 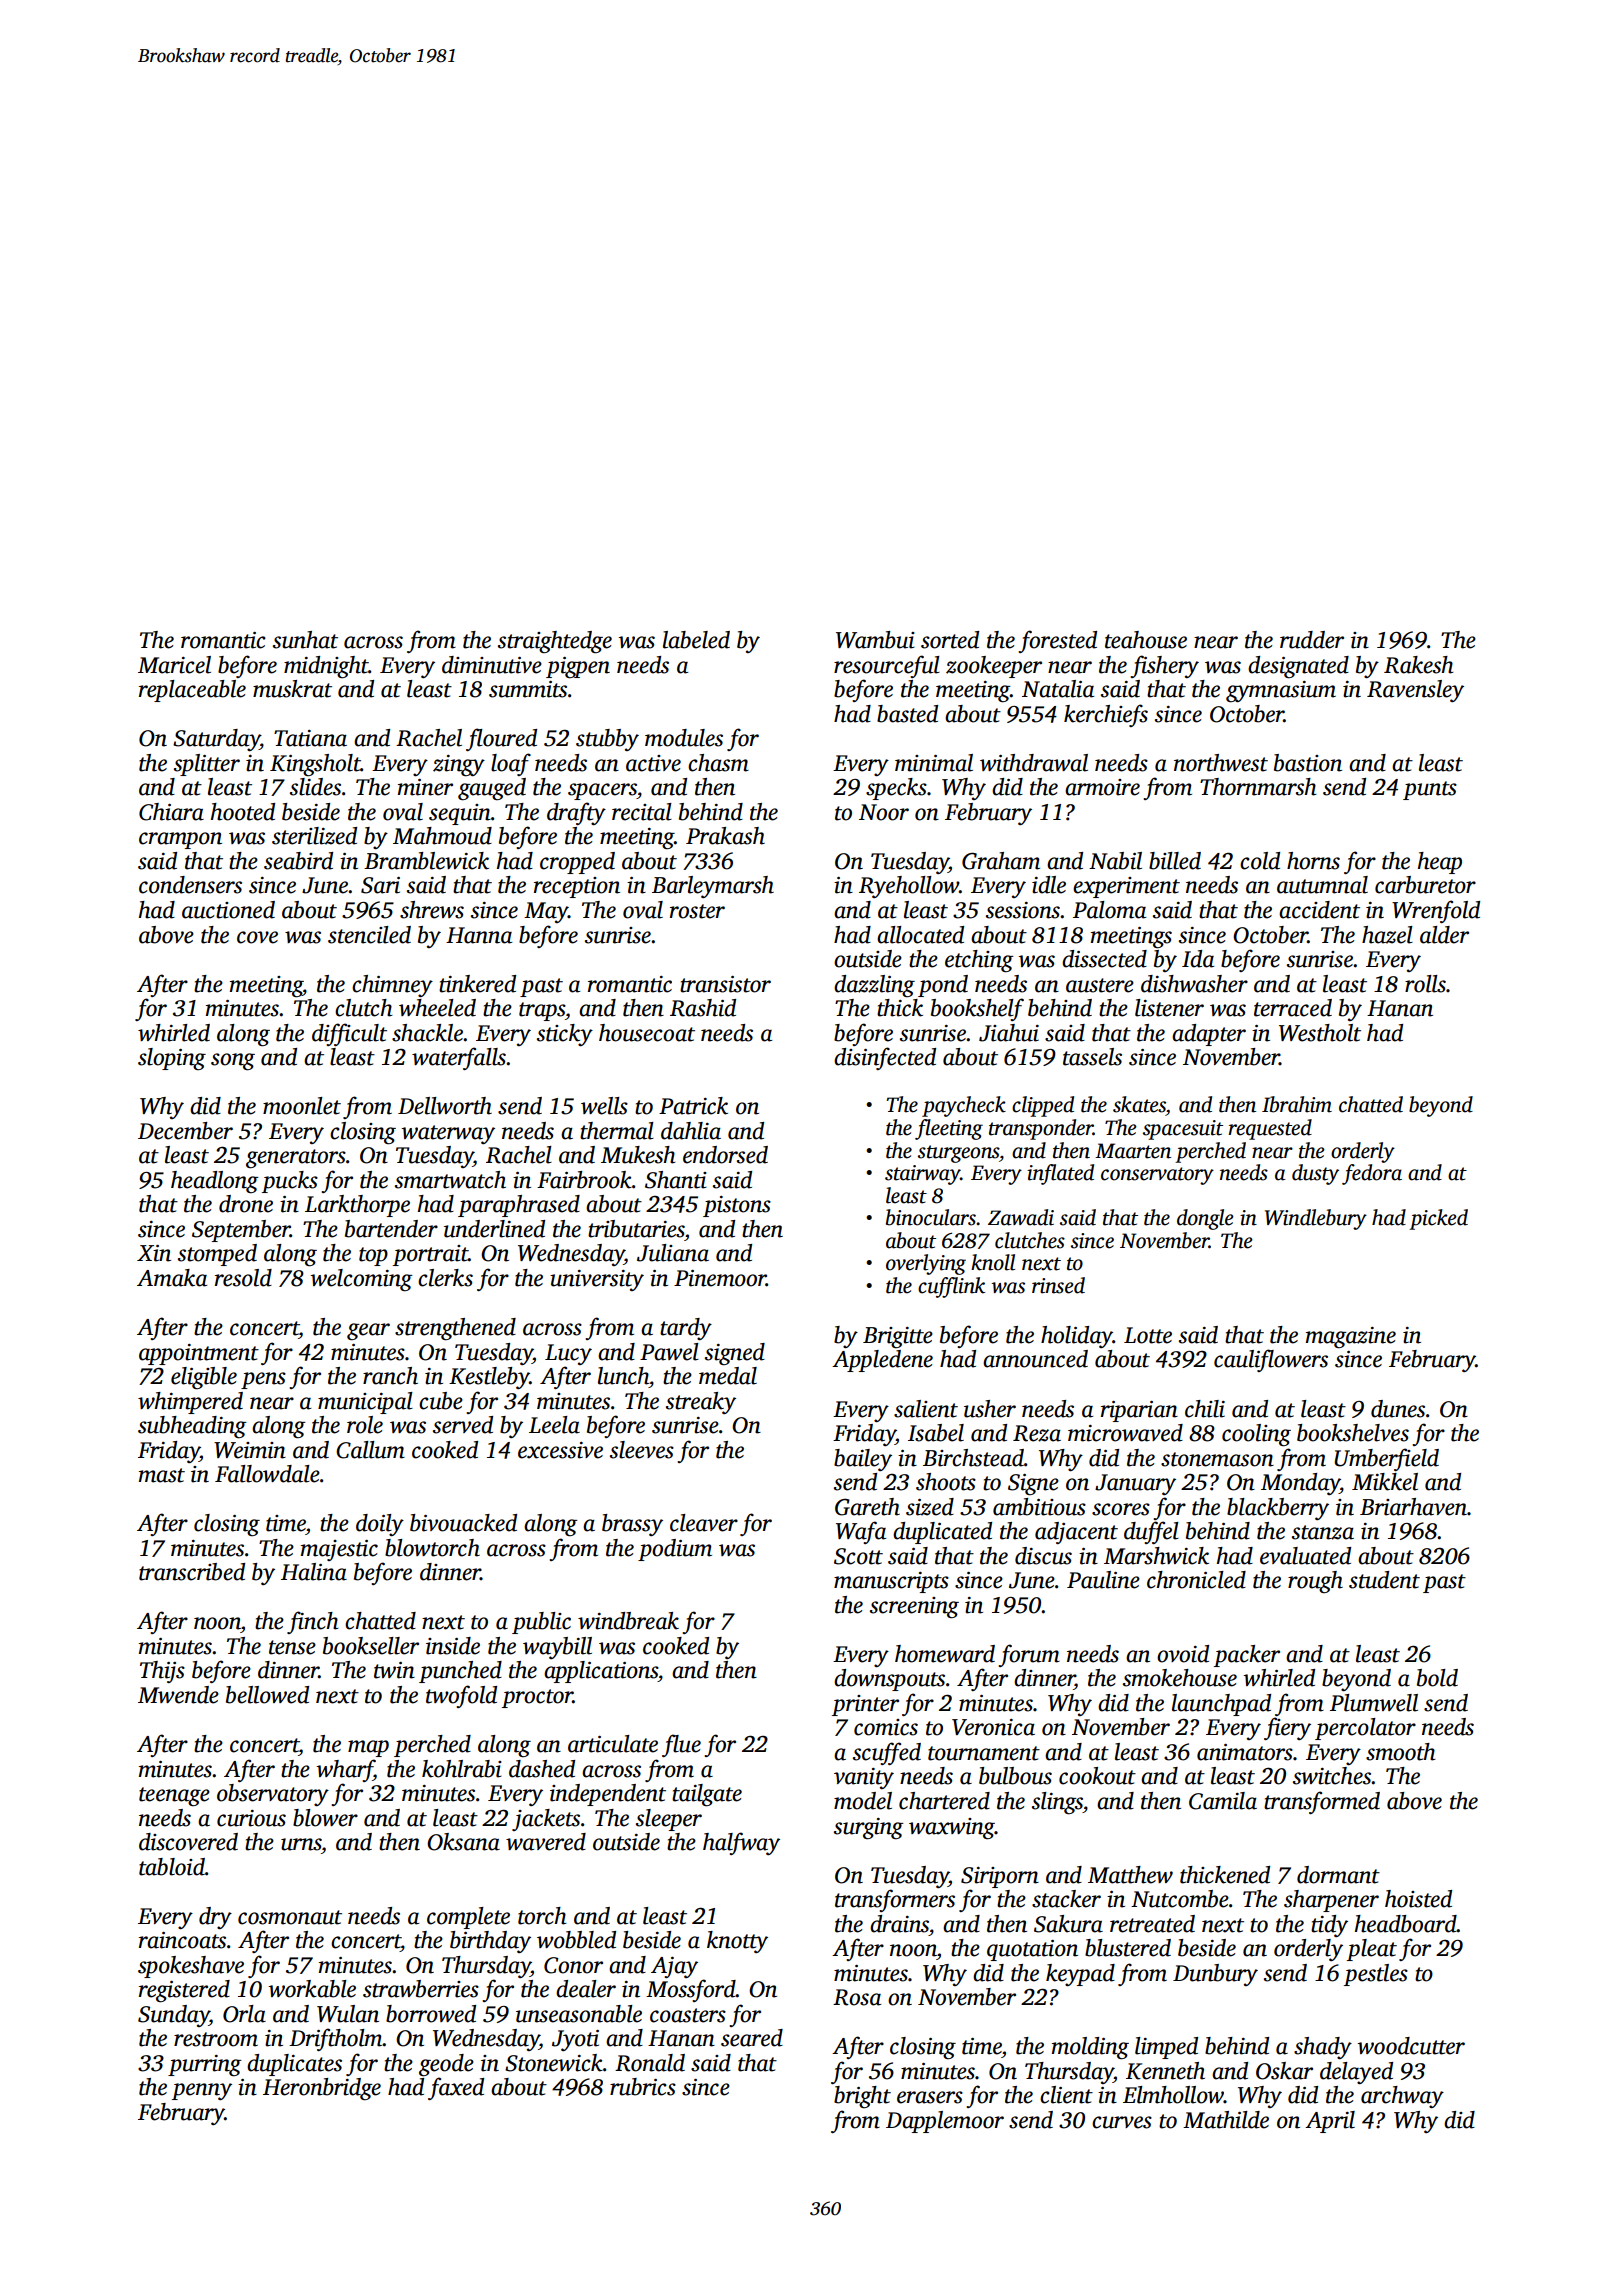 What do you see at coordinates (994, 667) in the screenshot?
I see `zookeeper` at bounding box center [994, 667].
